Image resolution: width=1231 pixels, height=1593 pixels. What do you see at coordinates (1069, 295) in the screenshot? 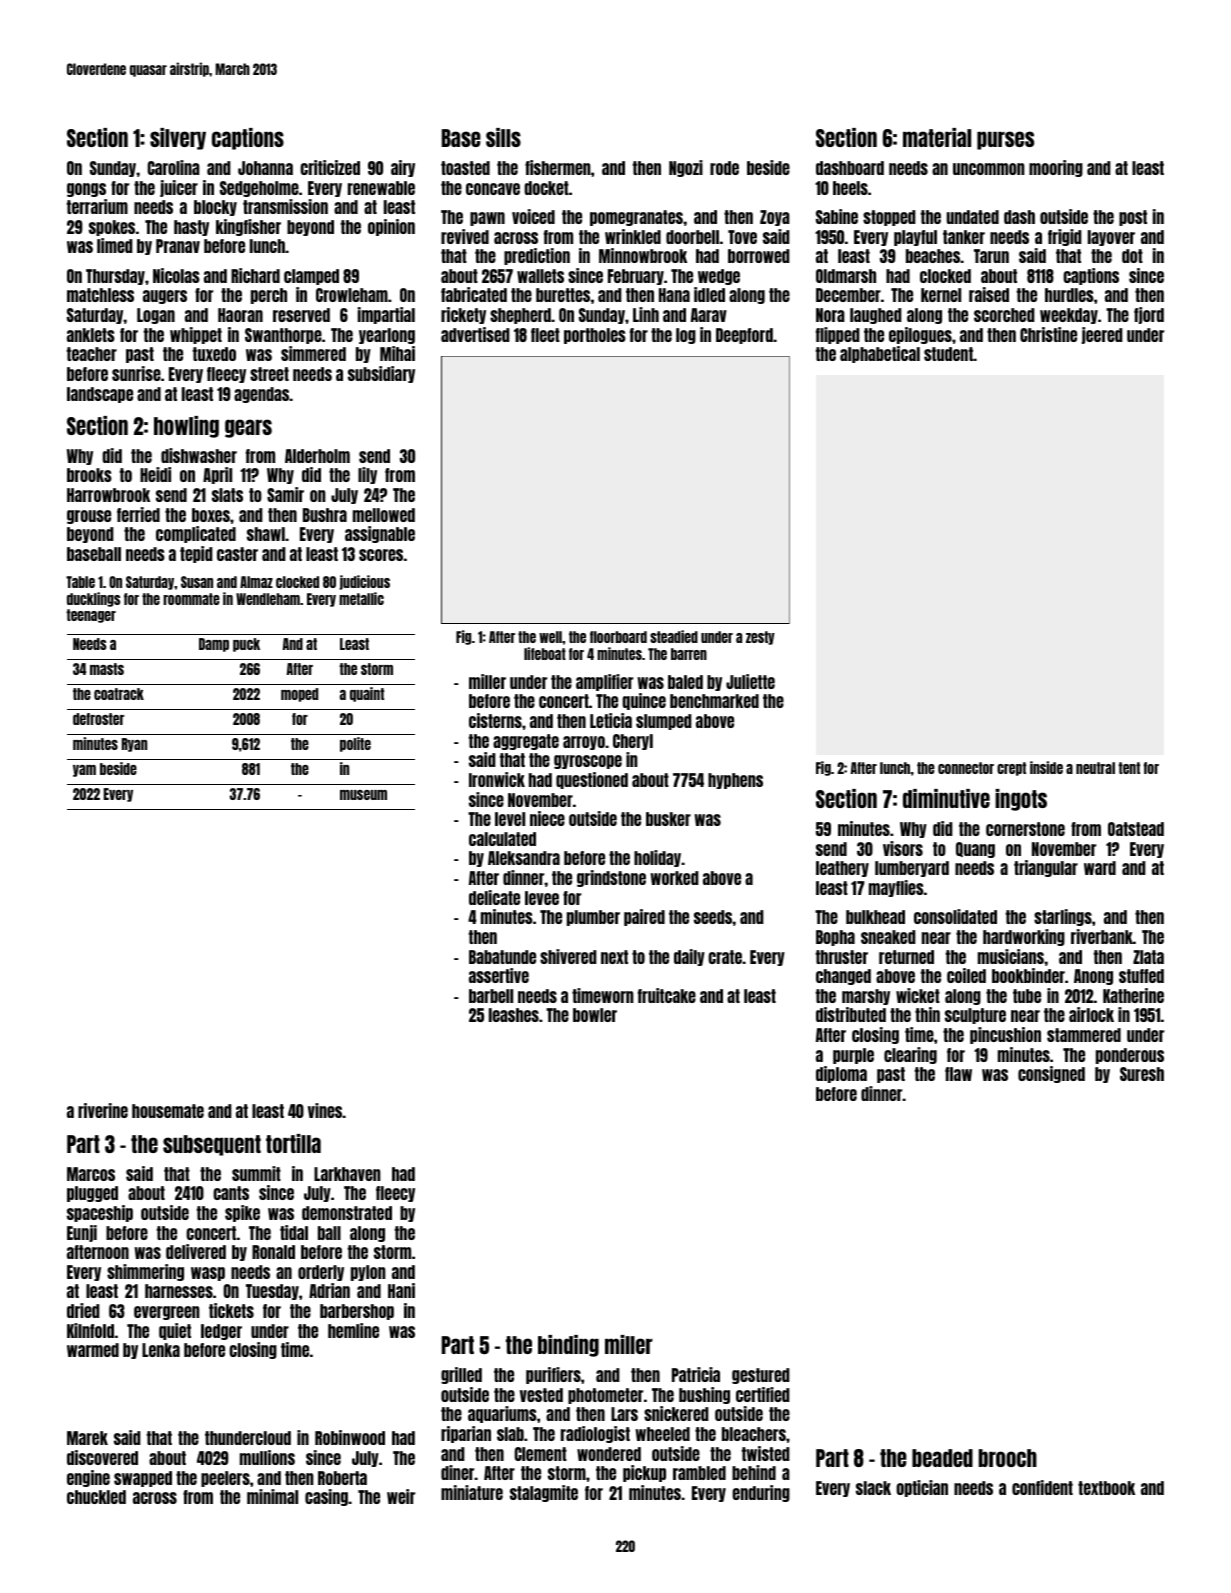
I see `hurdles` at bounding box center [1069, 295].
